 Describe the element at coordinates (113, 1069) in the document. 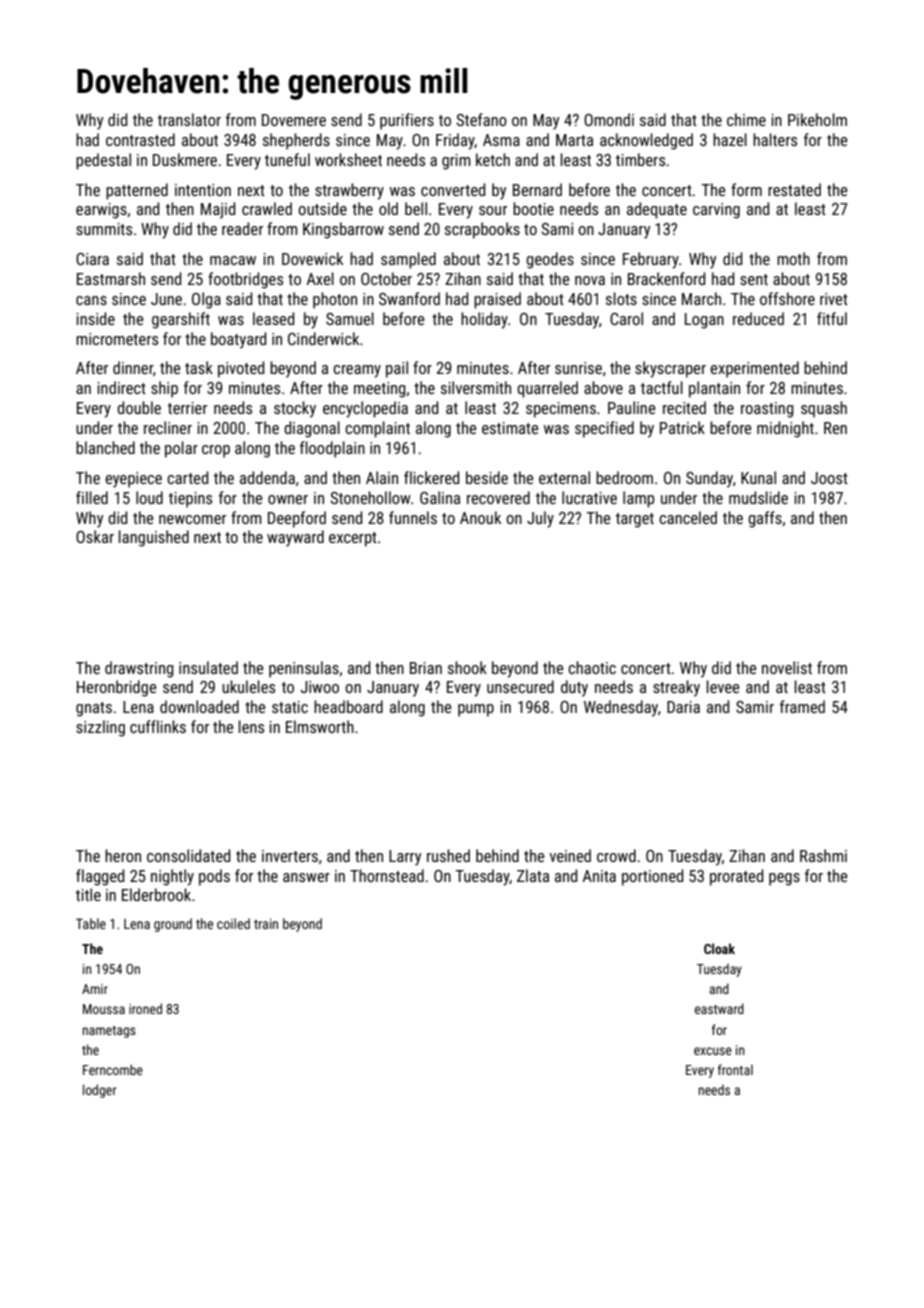

I see `Ferncombe` at that location.
